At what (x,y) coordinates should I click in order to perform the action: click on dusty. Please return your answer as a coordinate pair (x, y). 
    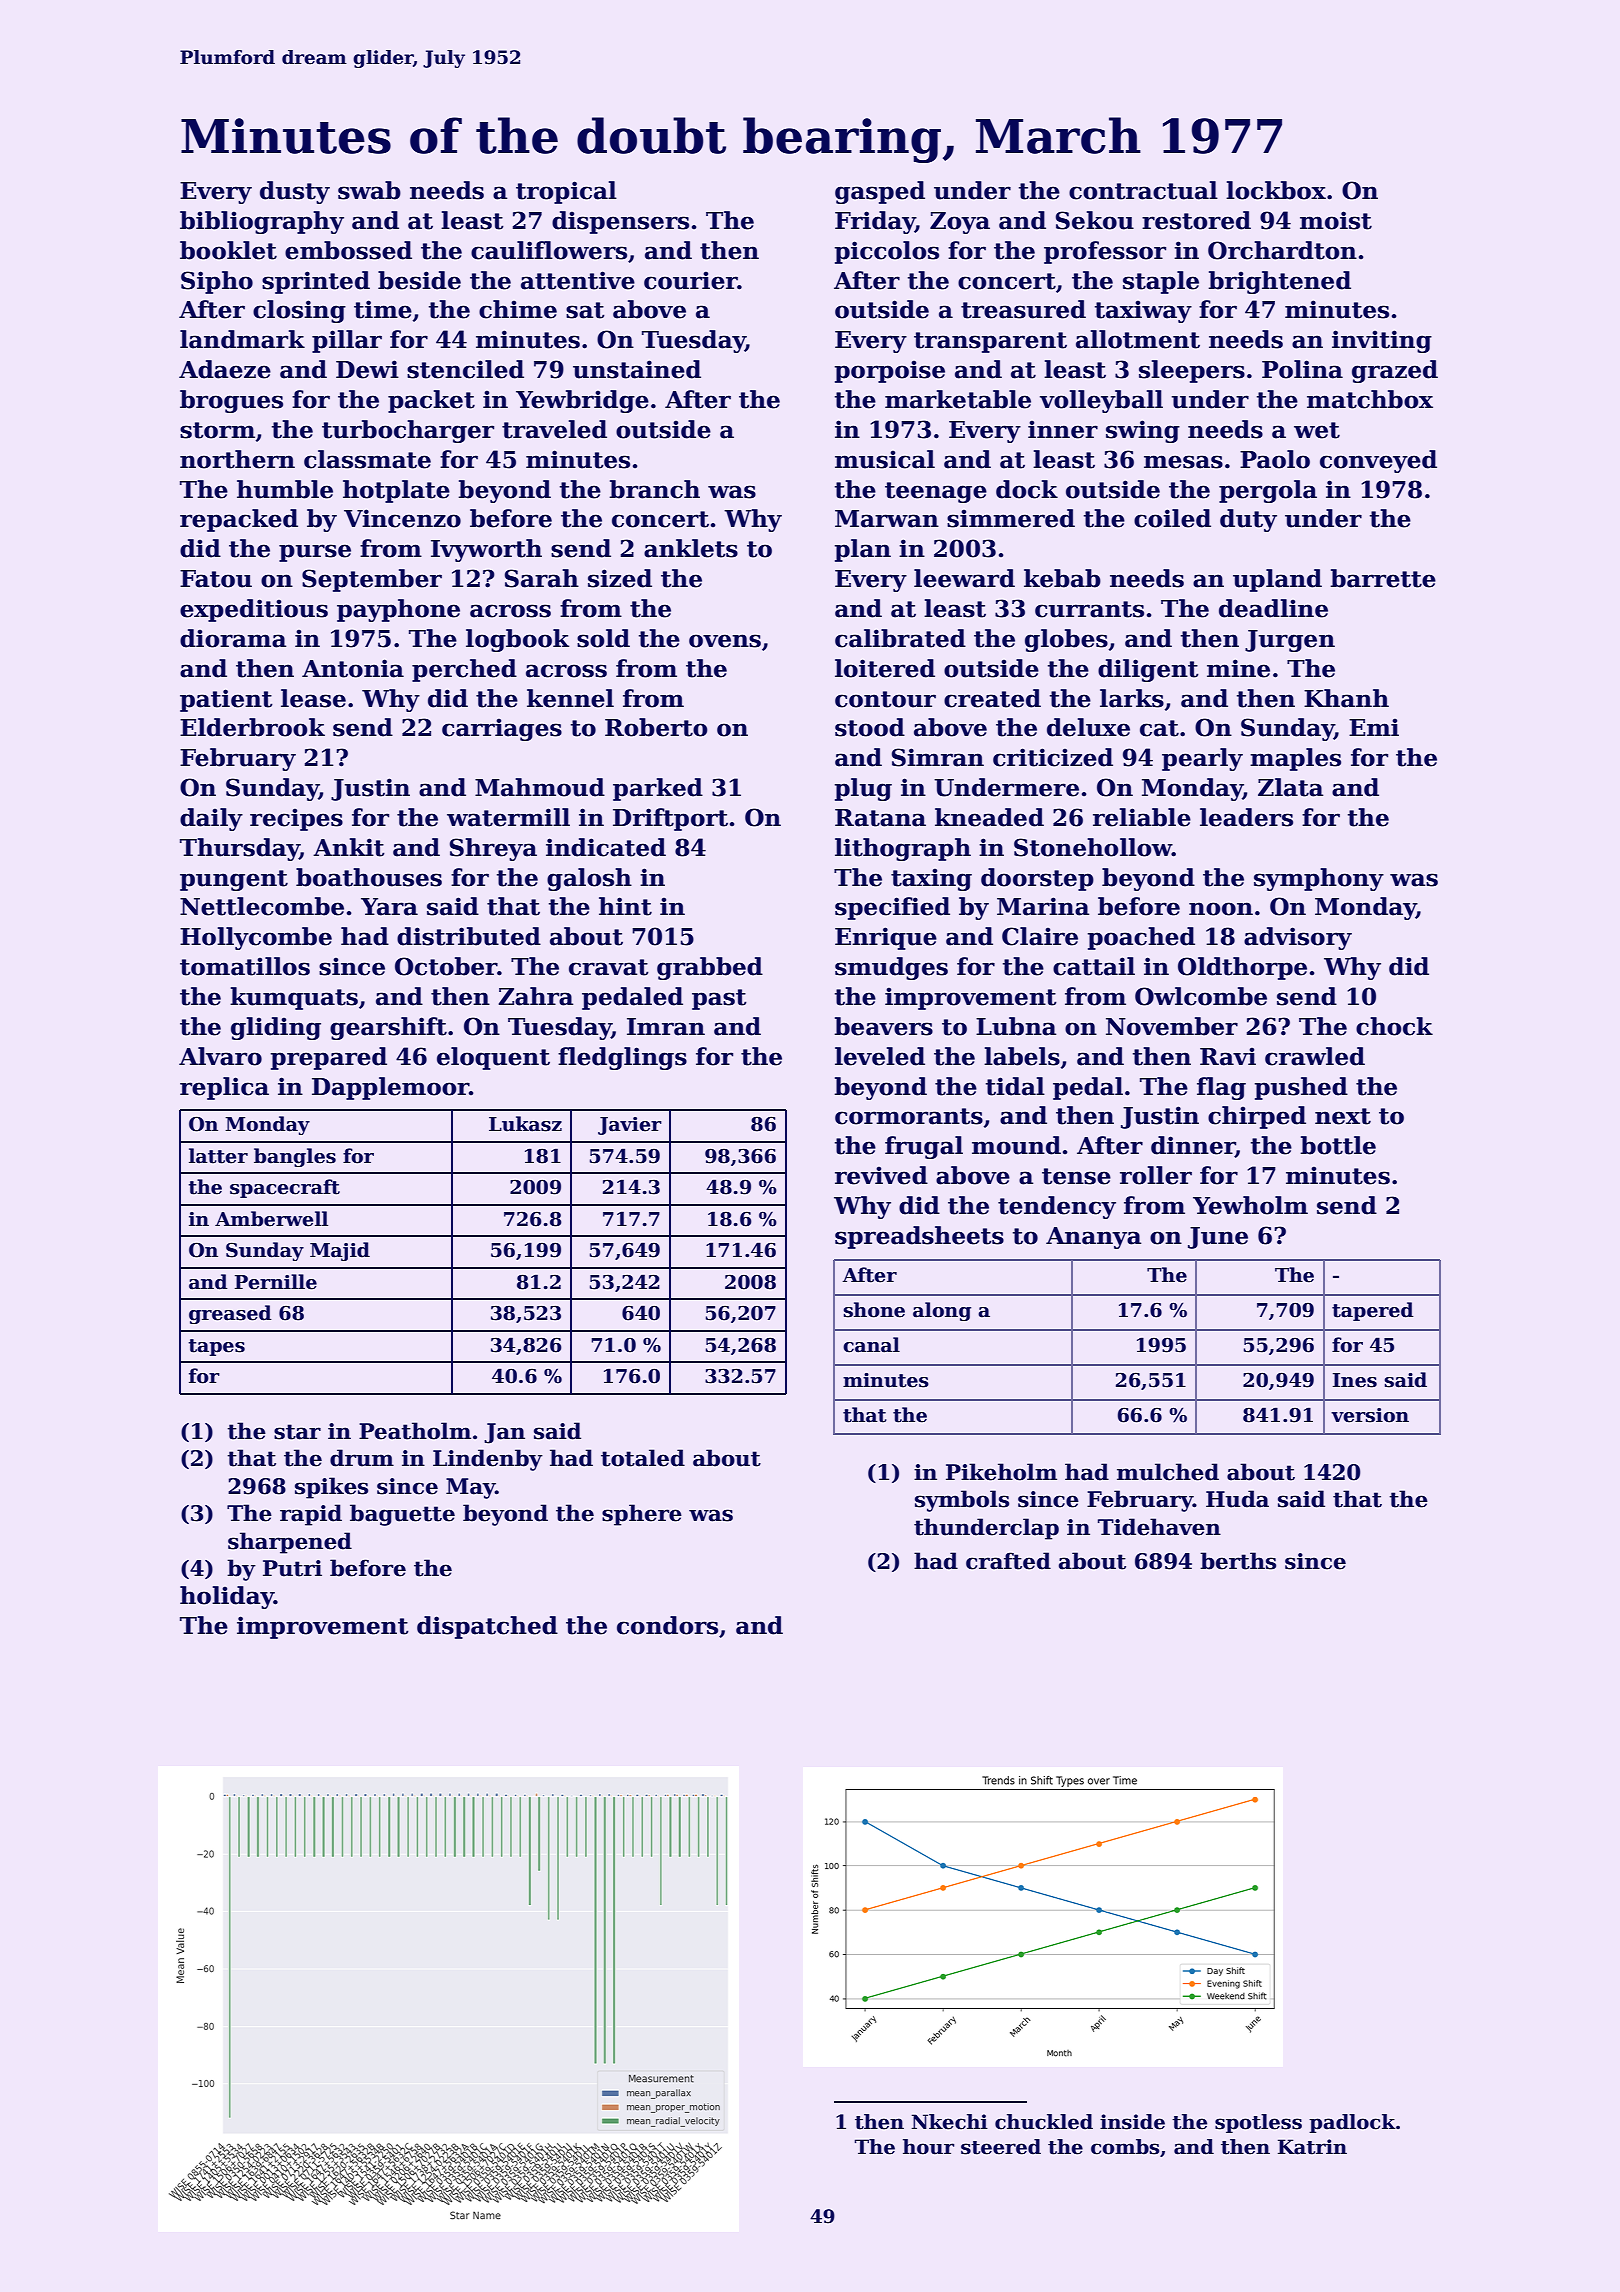
    Looking at the image, I should click on (295, 192).
